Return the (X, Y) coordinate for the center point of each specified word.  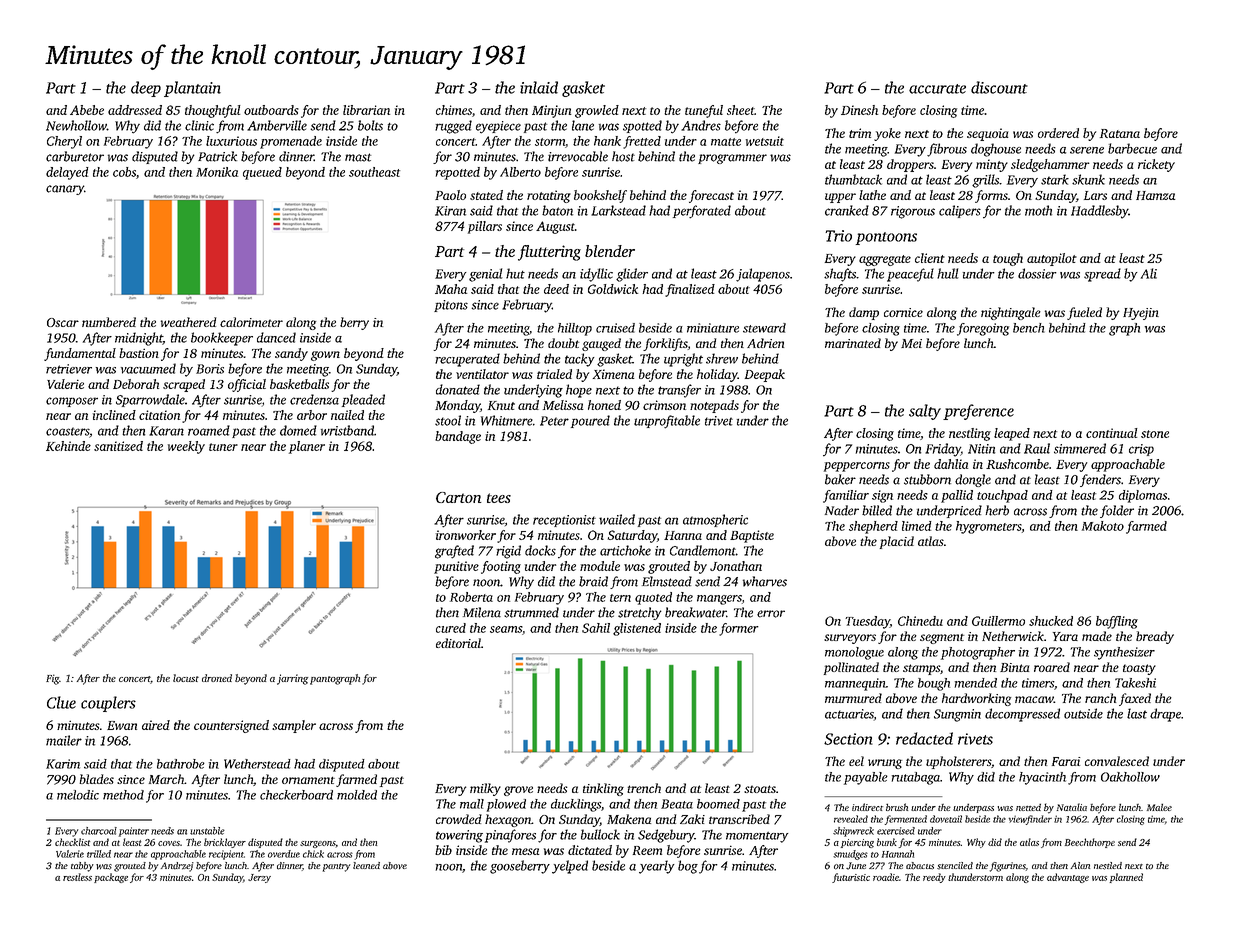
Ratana (1120, 133)
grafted (454, 552)
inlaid (539, 87)
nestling (970, 434)
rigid (508, 552)
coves (169, 843)
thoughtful (212, 111)
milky (485, 789)
